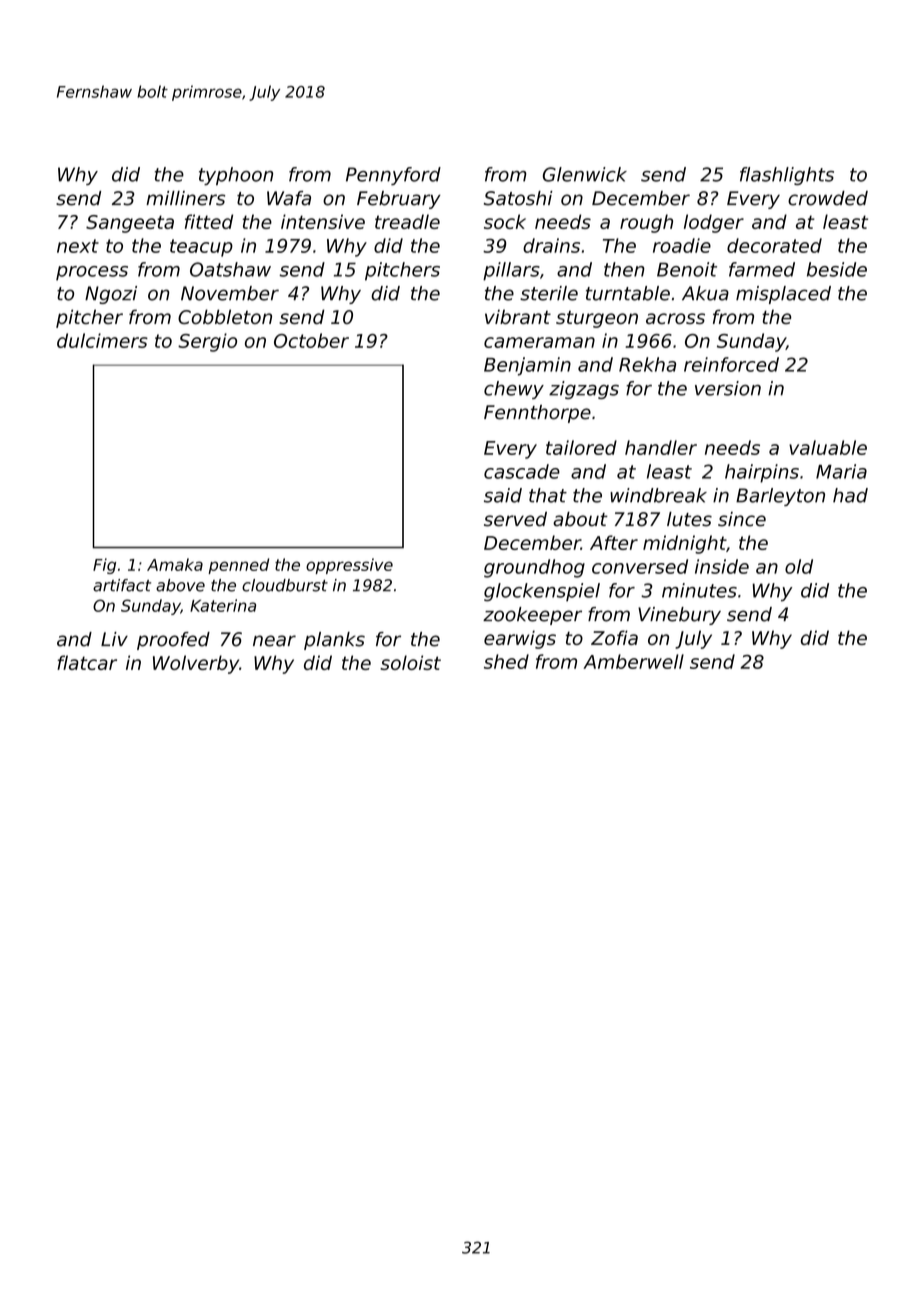 This page has width=924, height=1311. What do you see at coordinates (520, 639) in the page?
I see `earwigs` at bounding box center [520, 639].
